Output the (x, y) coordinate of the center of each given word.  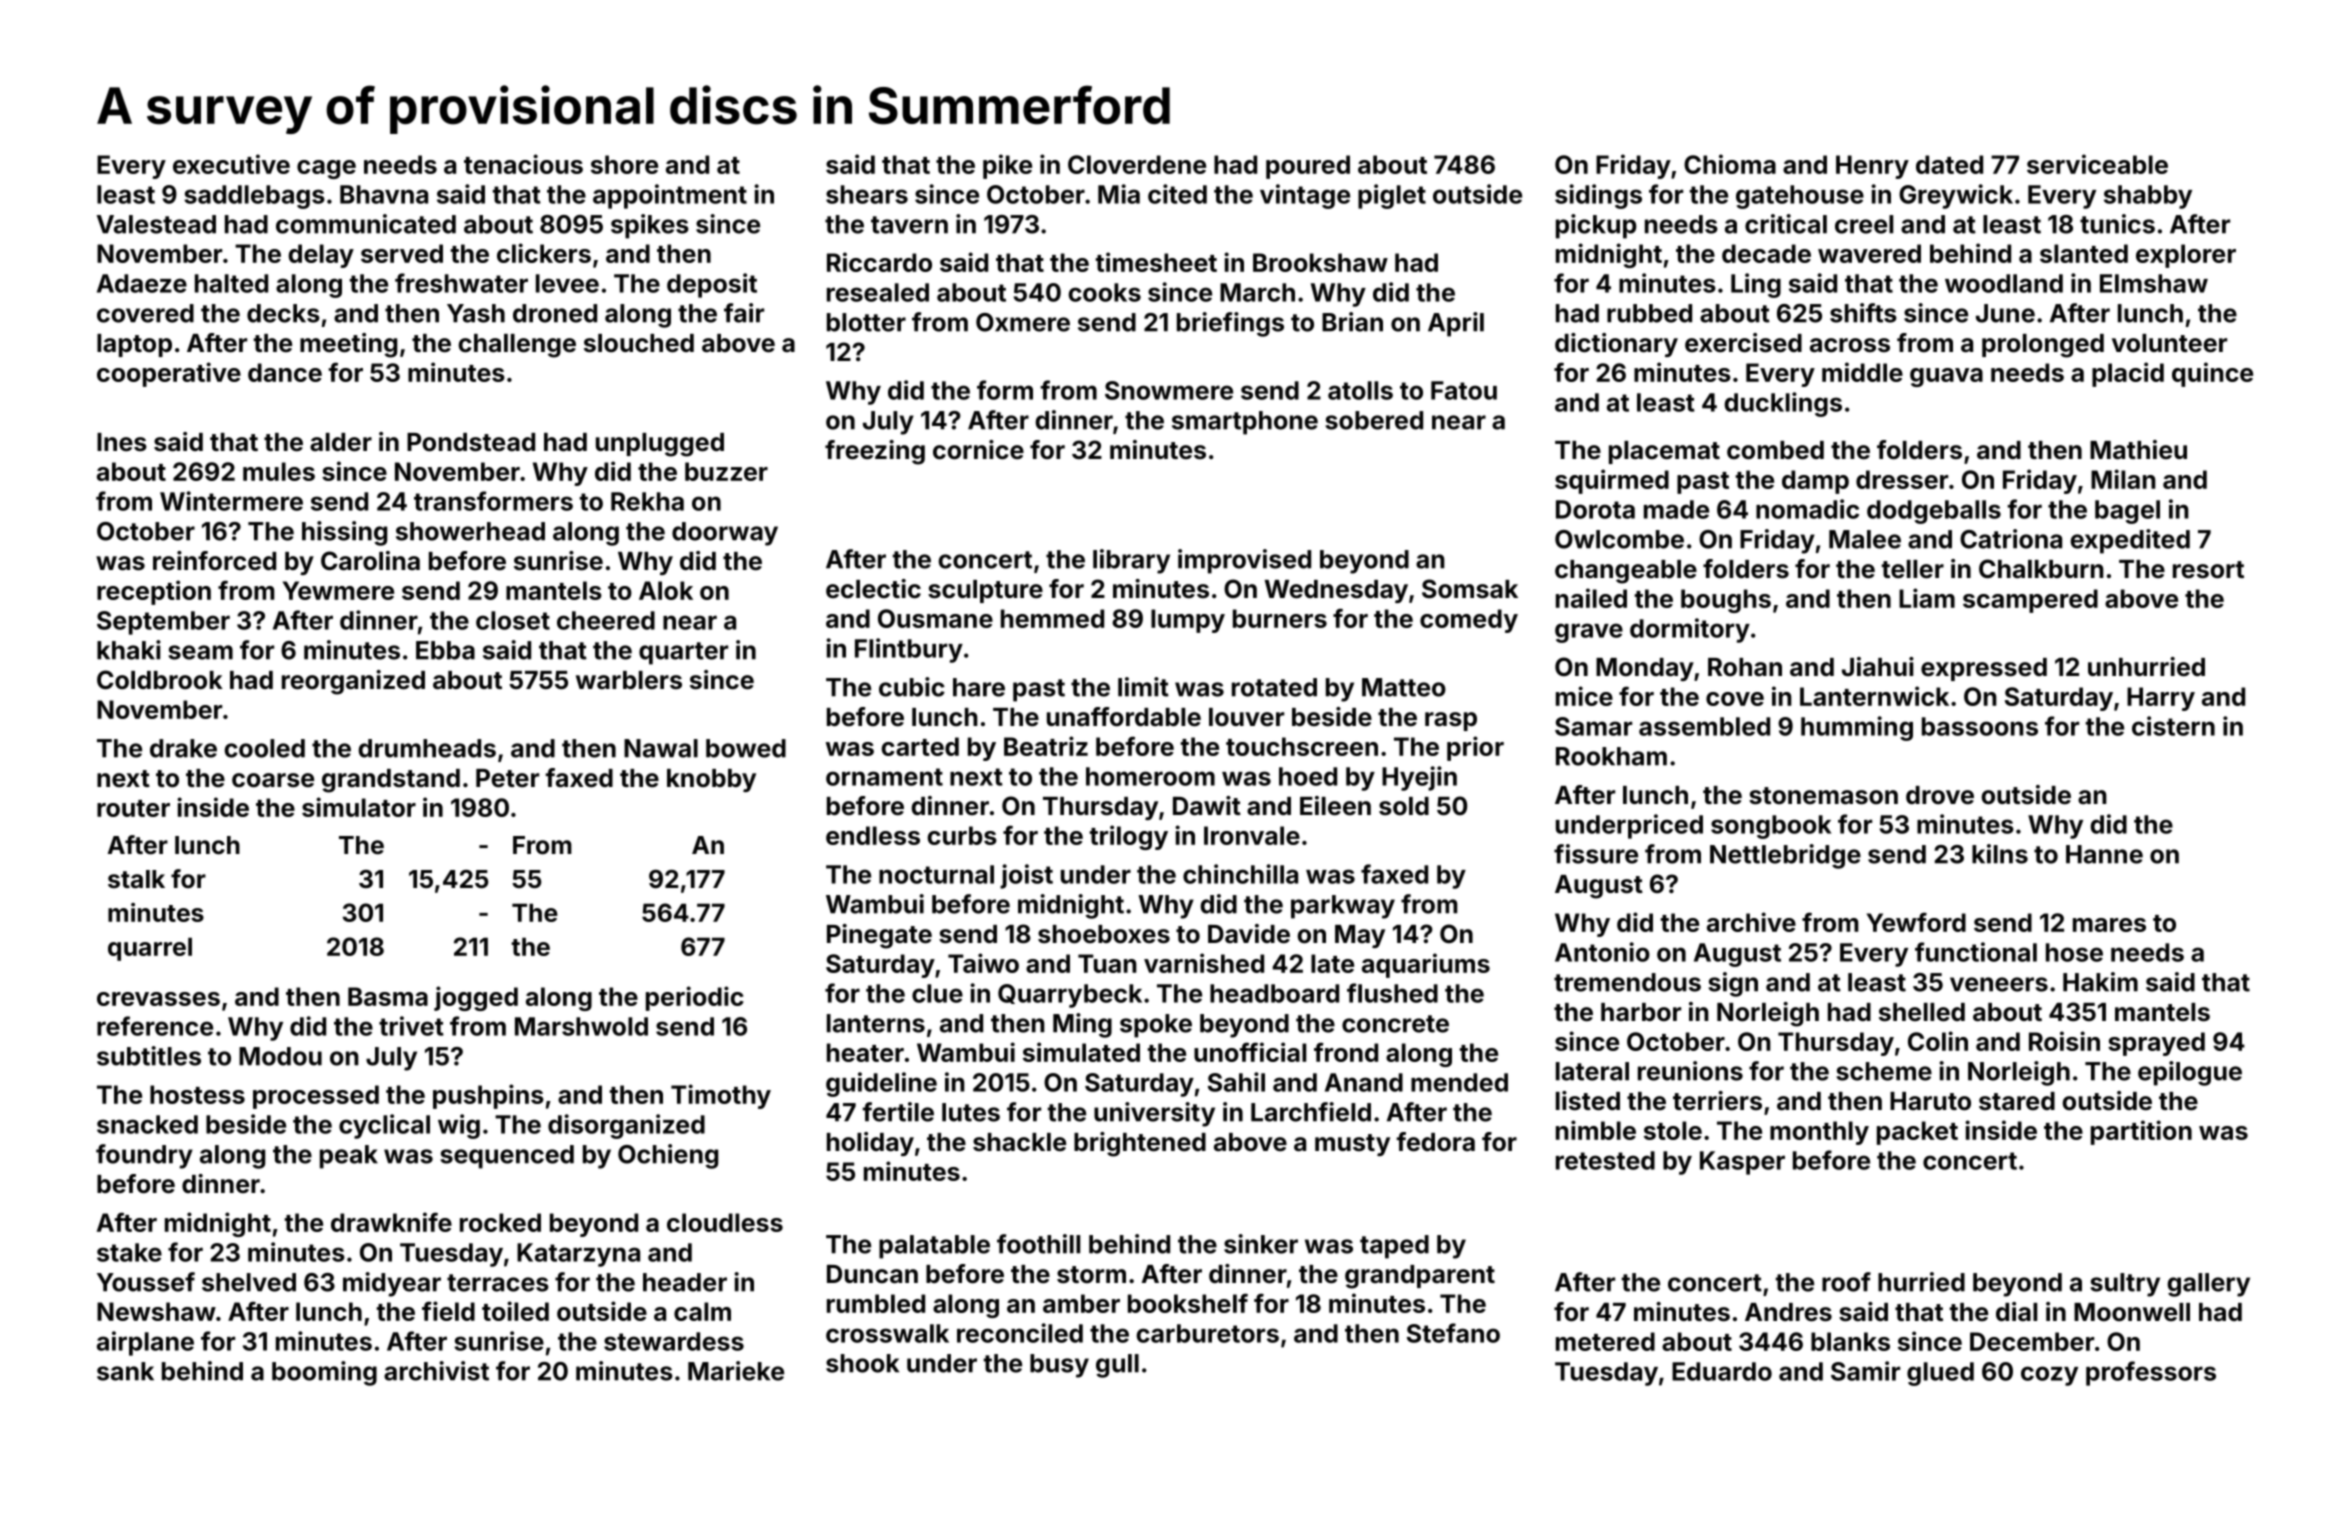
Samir (1865, 1371)
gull (1117, 1366)
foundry (144, 1156)
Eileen (1335, 806)
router (133, 808)
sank (125, 1371)
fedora (1435, 1142)
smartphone (1245, 423)
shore (624, 164)
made (1676, 509)
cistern (2173, 726)
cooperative (169, 374)
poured (1308, 167)
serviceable (2097, 164)
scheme (1884, 1071)
